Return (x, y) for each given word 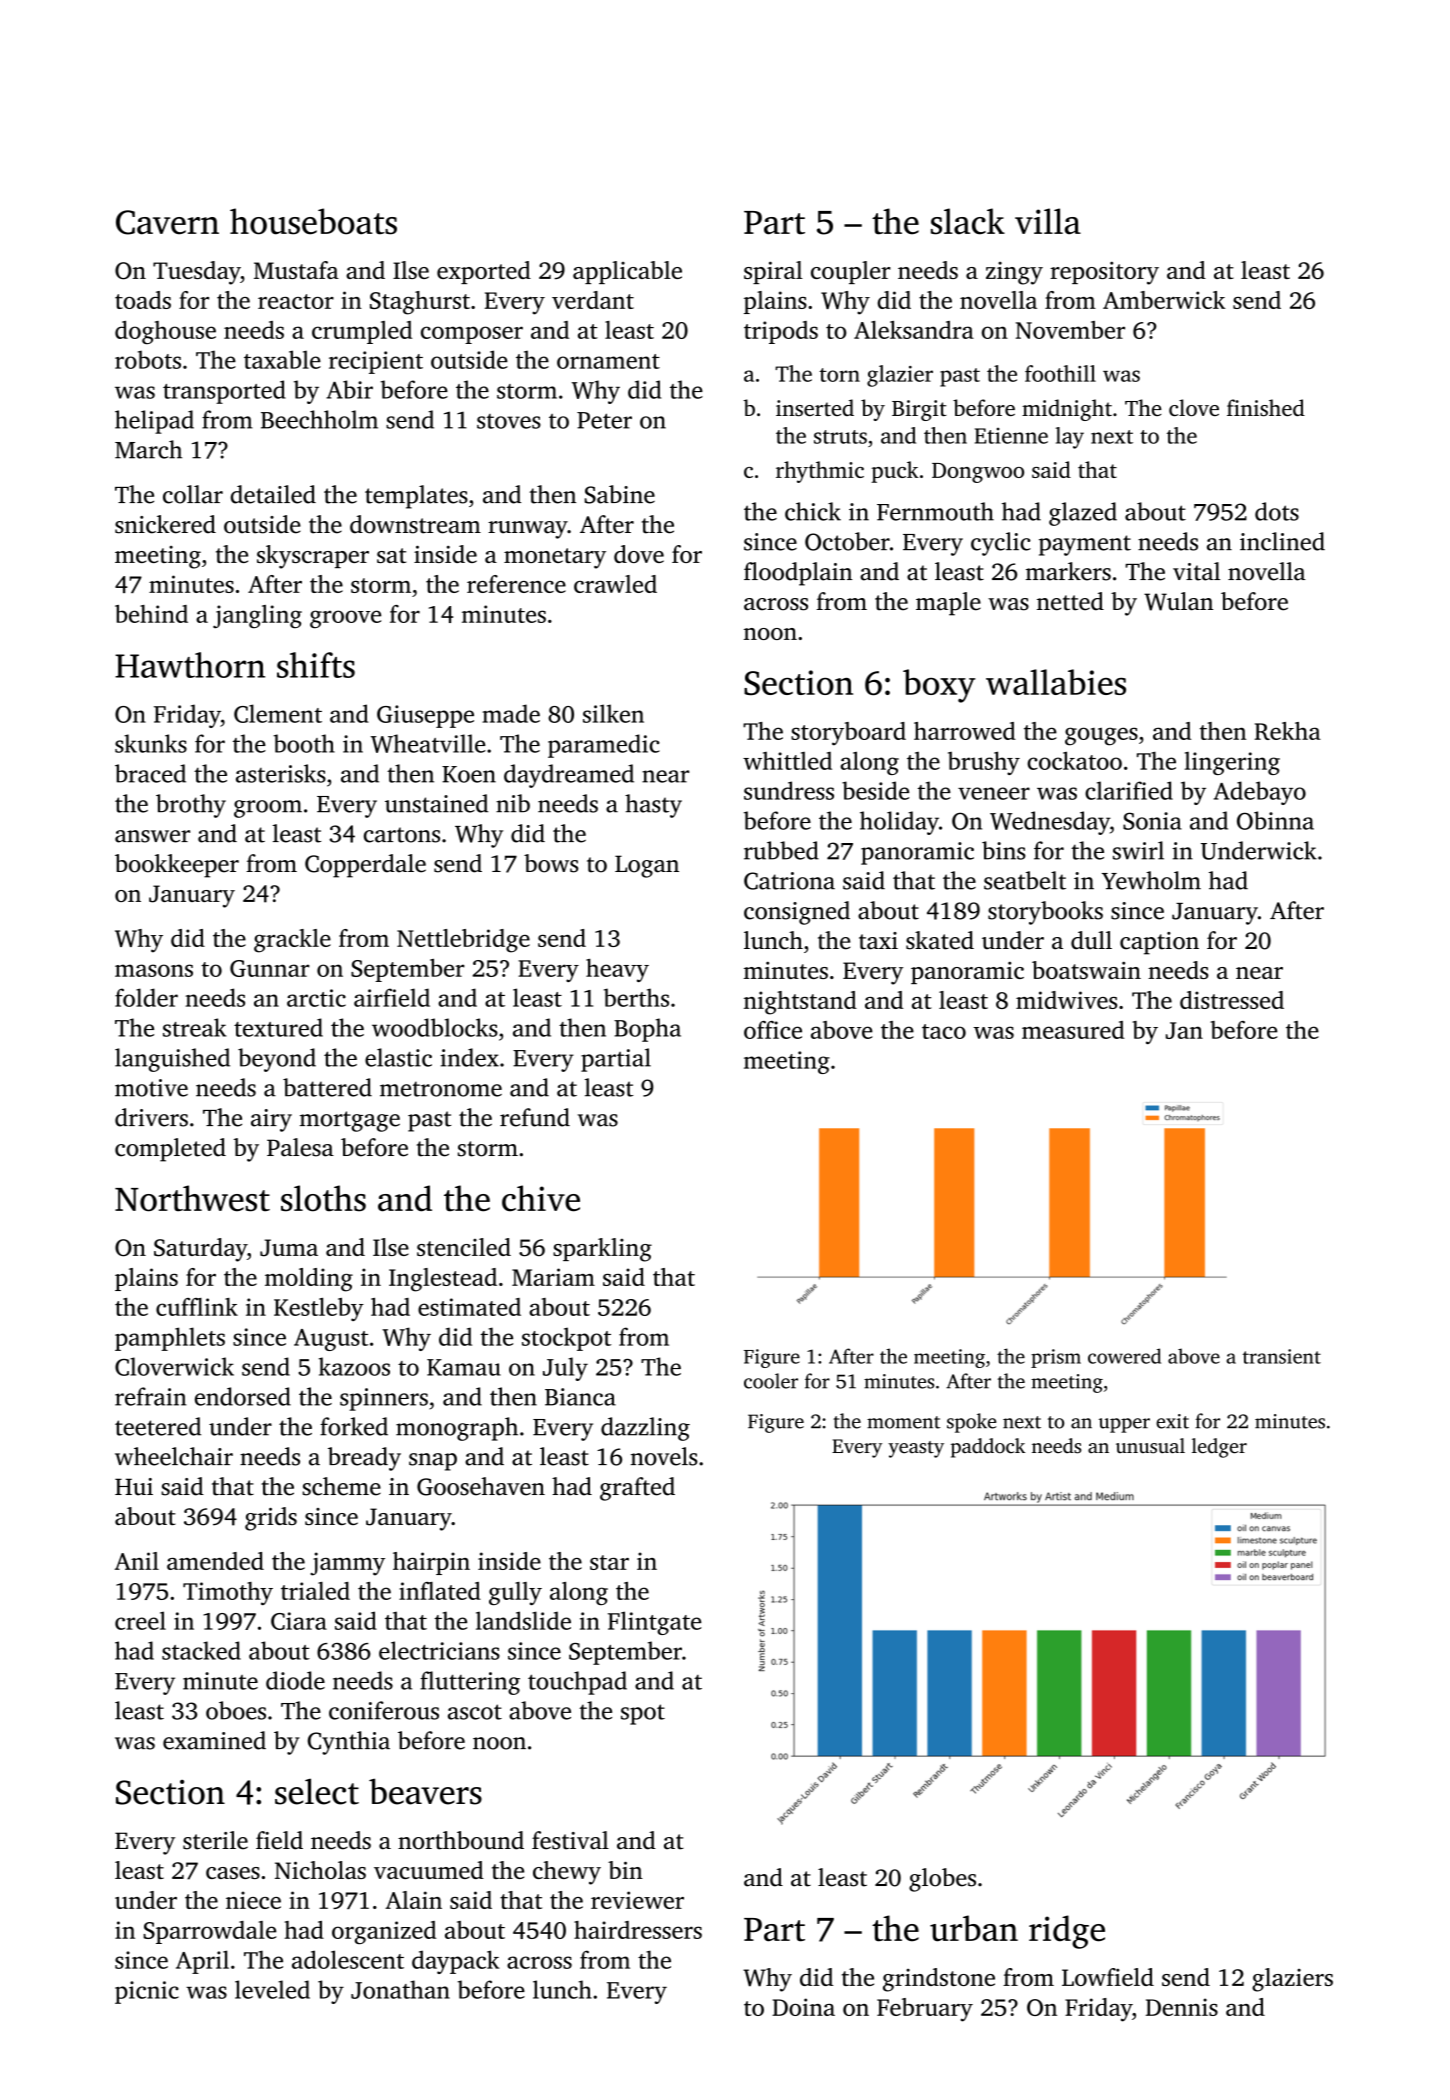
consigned (797, 913)
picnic (147, 1992)
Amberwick (1164, 300)
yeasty (916, 1449)
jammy (347, 1564)
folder (146, 997)
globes (942, 1880)
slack (968, 221)
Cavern (167, 222)
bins (1004, 850)
